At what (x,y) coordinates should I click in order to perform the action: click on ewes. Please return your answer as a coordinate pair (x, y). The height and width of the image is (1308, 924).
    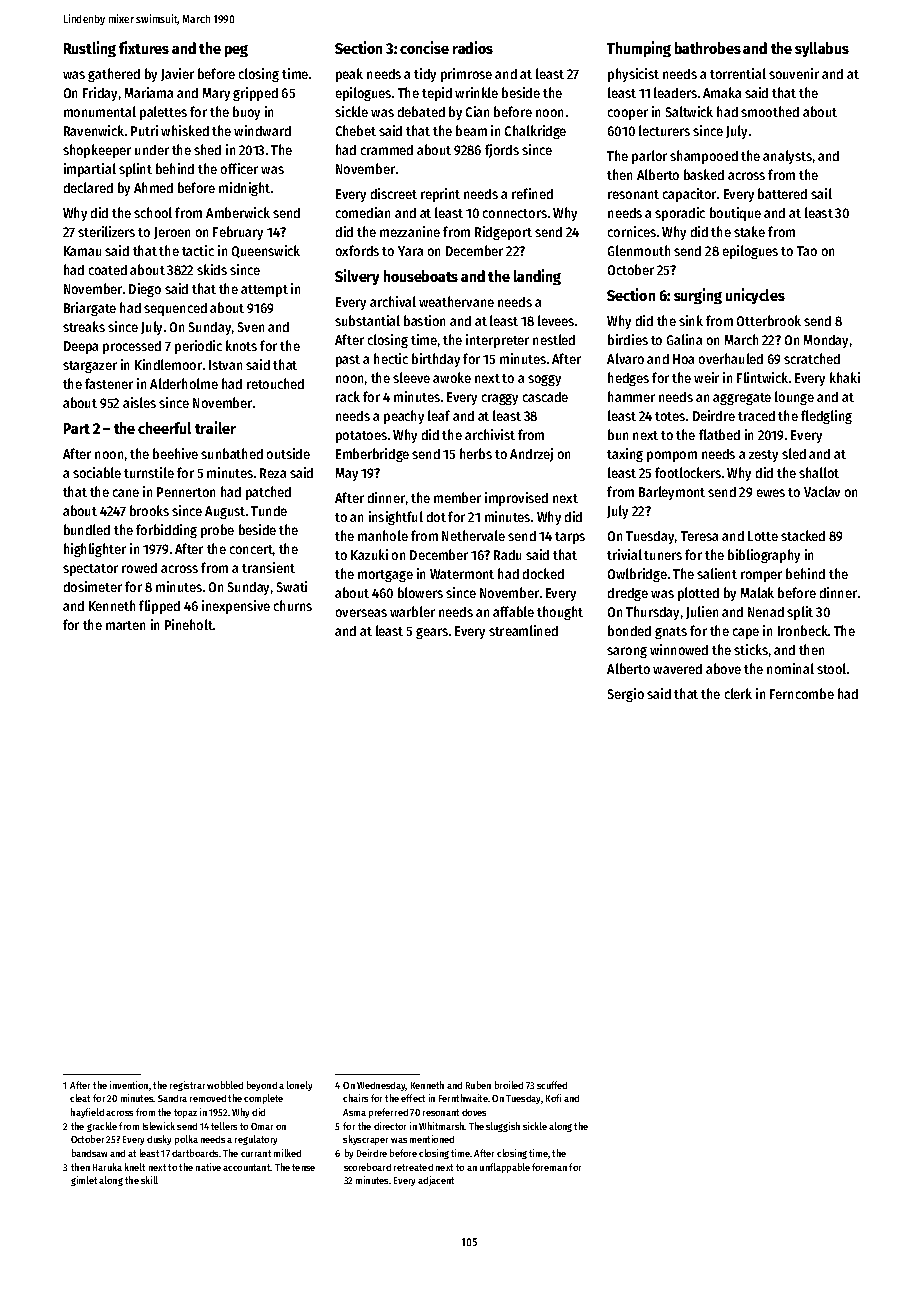
    Looking at the image, I should click on (771, 493).
